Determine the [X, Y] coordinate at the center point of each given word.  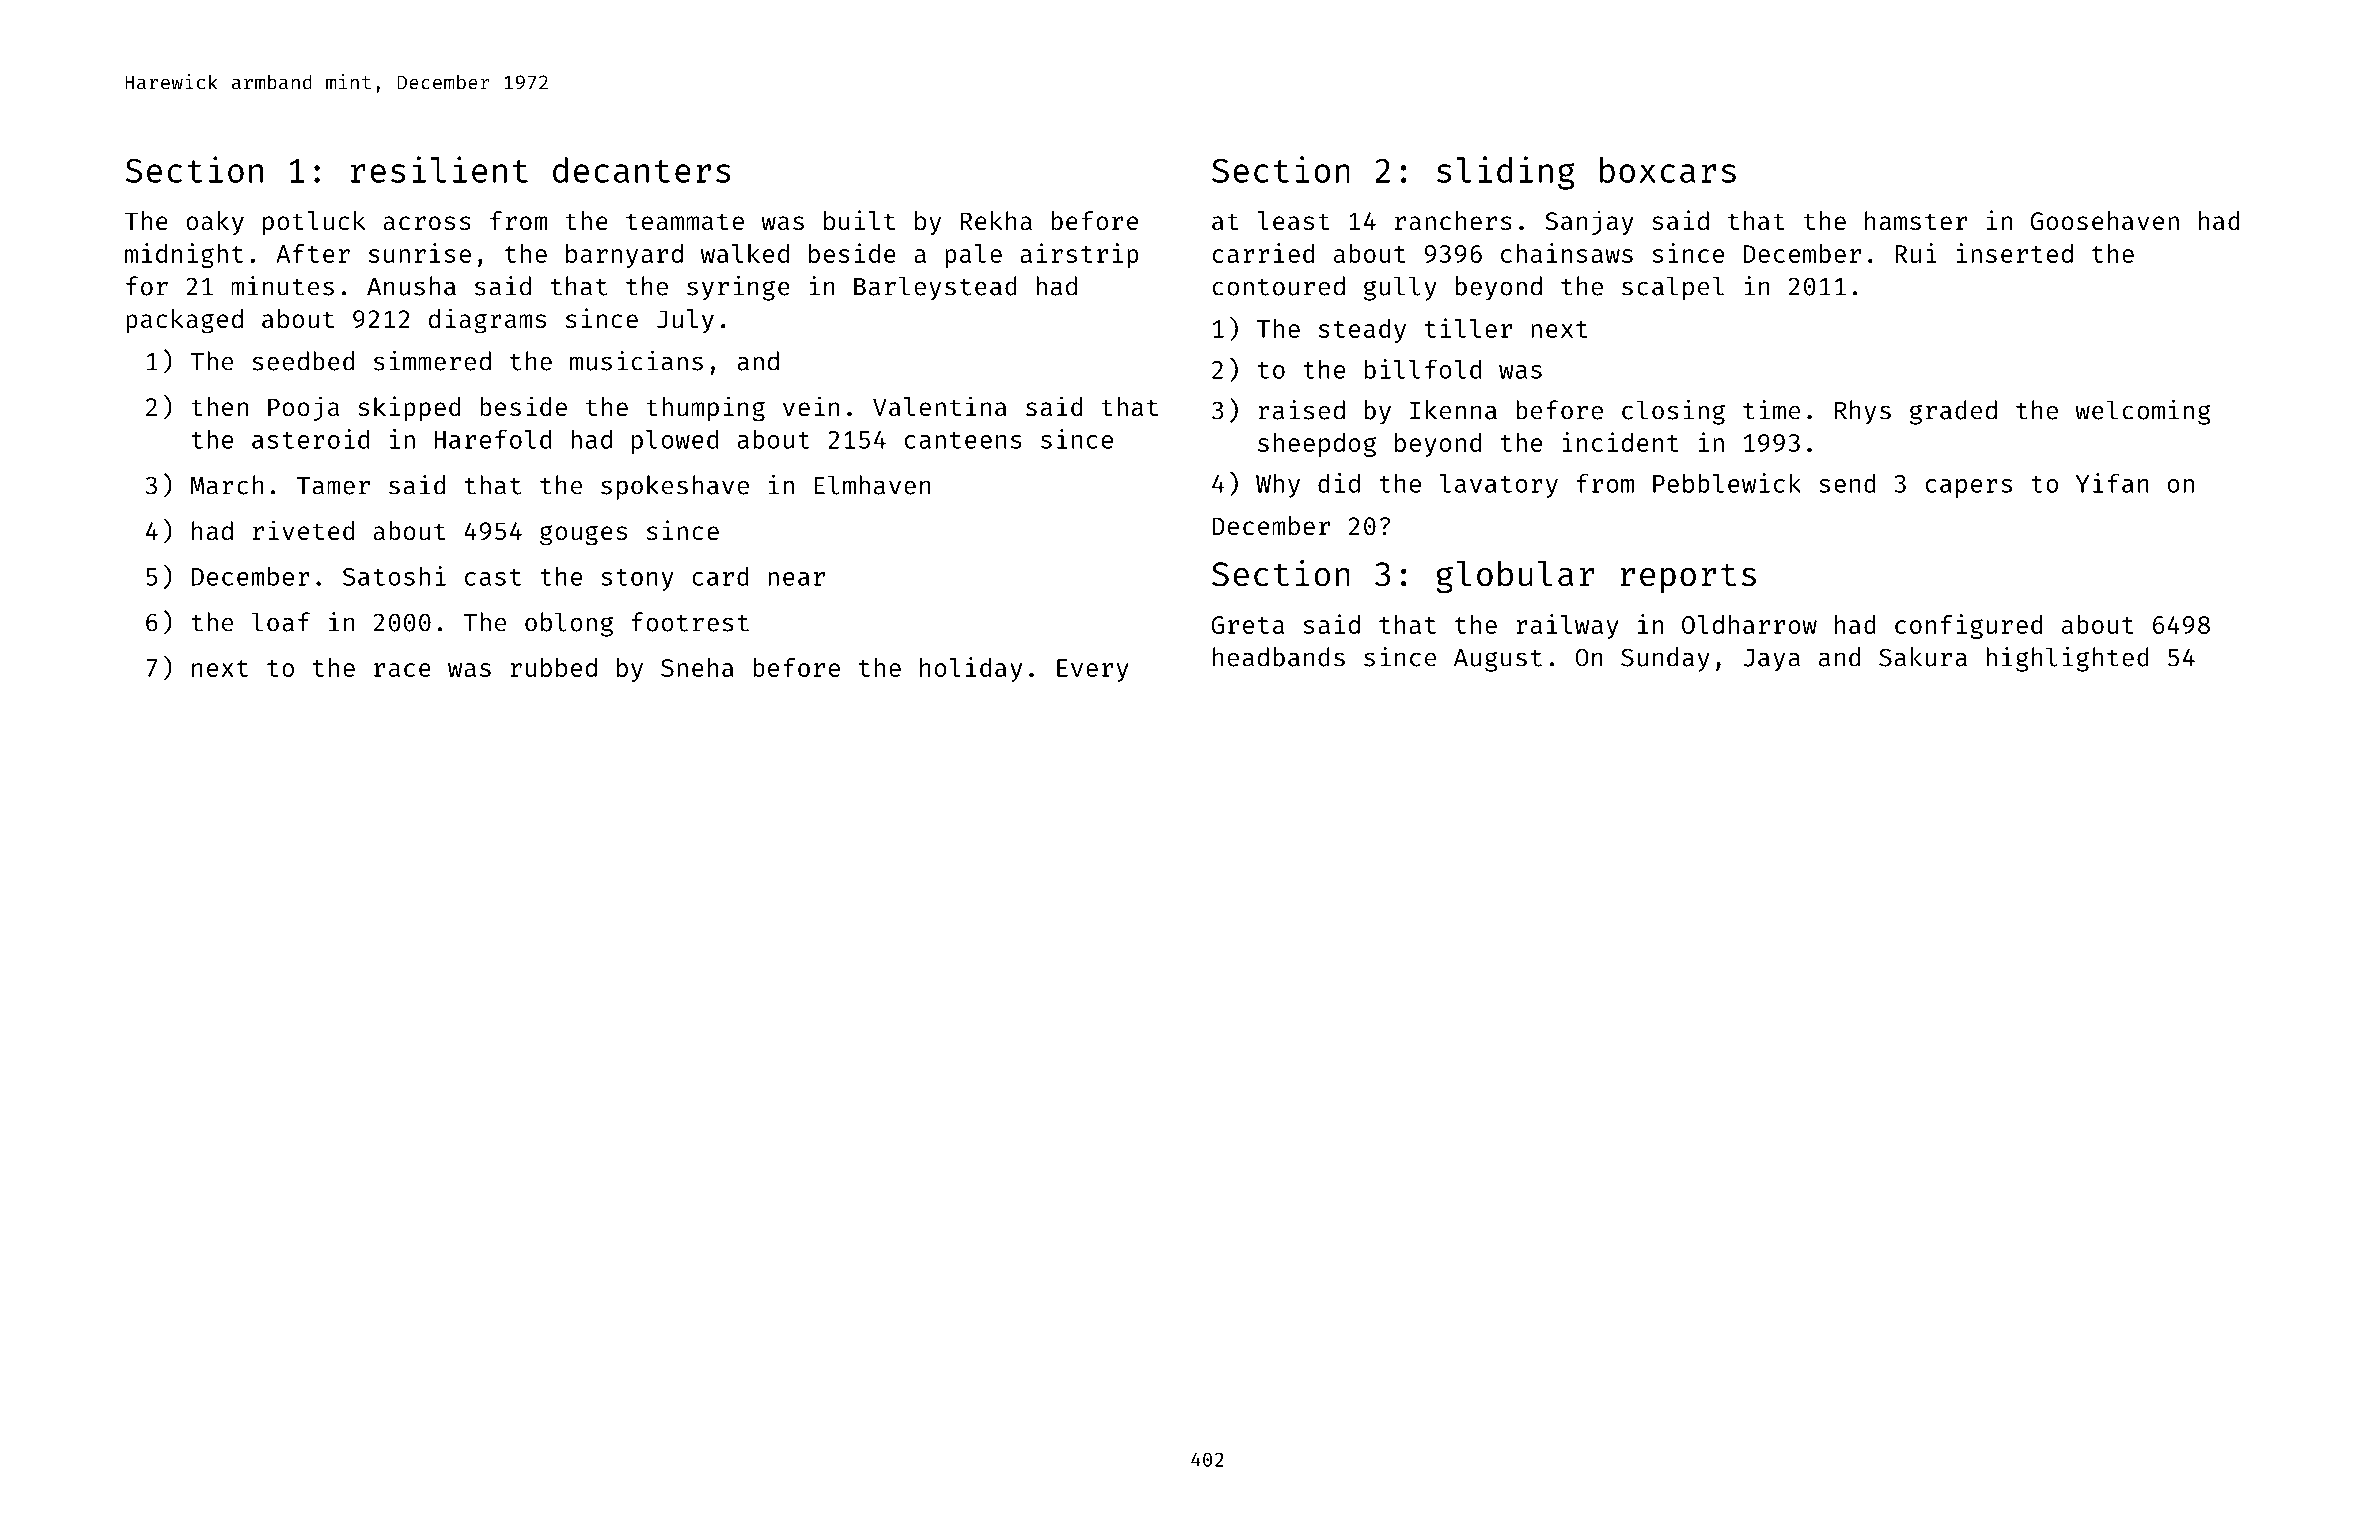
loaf [281, 622]
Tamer [333, 486]
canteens [963, 440]
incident [1620, 442]
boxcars [1668, 170]
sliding [1506, 173]
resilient [439, 169]
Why [1278, 485]
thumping [705, 409]
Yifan [2112, 483]
